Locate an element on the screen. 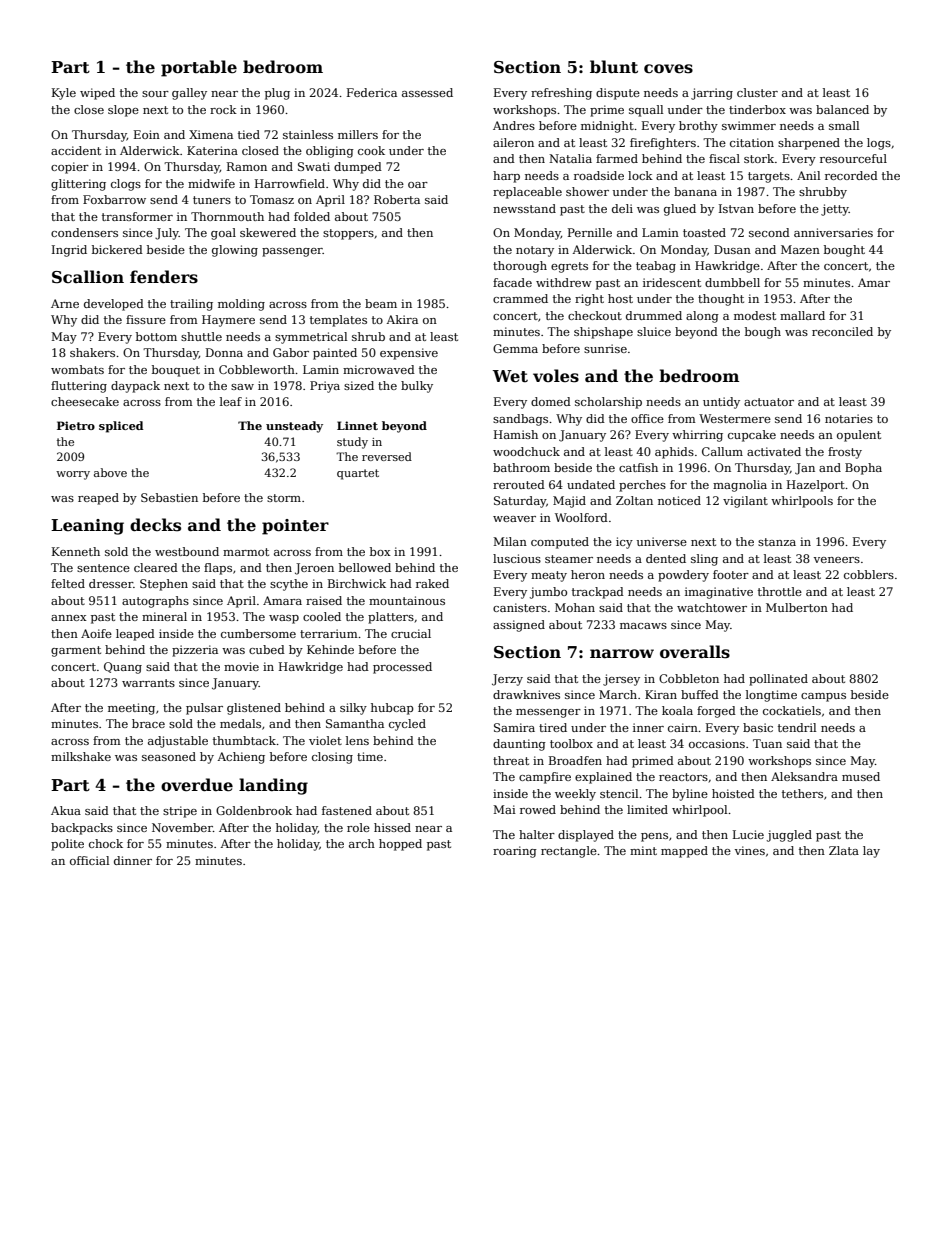  transformer is located at coordinates (137, 216).
